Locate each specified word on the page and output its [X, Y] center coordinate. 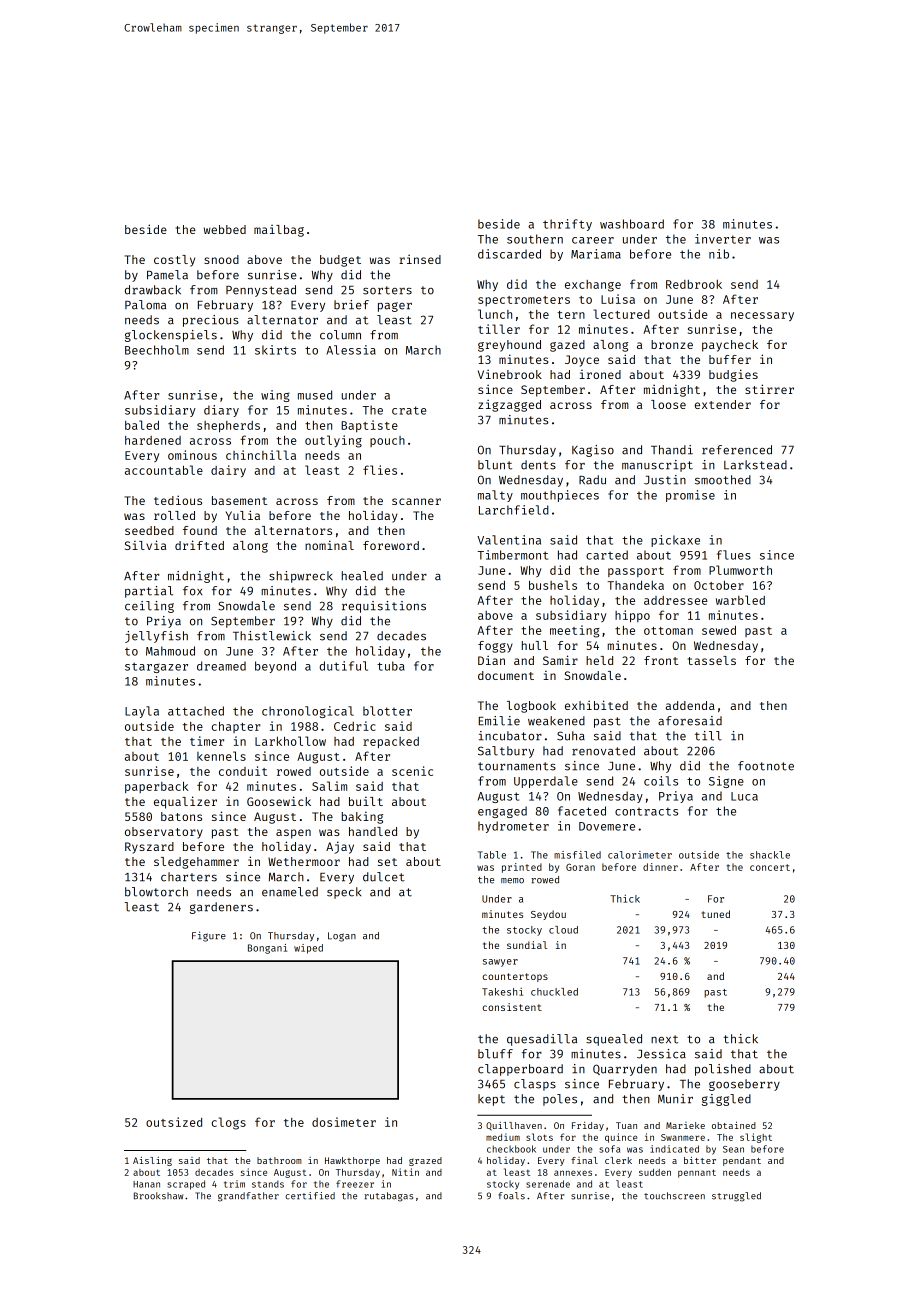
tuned [716, 914]
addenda [690, 705]
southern [535, 239]
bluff [495, 1054]
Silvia [145, 545]
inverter [723, 239]
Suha [571, 736]
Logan [342, 937]
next [664, 1039]
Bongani [267, 949]
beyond [275, 667]
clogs [229, 1123]
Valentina [509, 540]
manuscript [657, 466]
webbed [225, 229]
